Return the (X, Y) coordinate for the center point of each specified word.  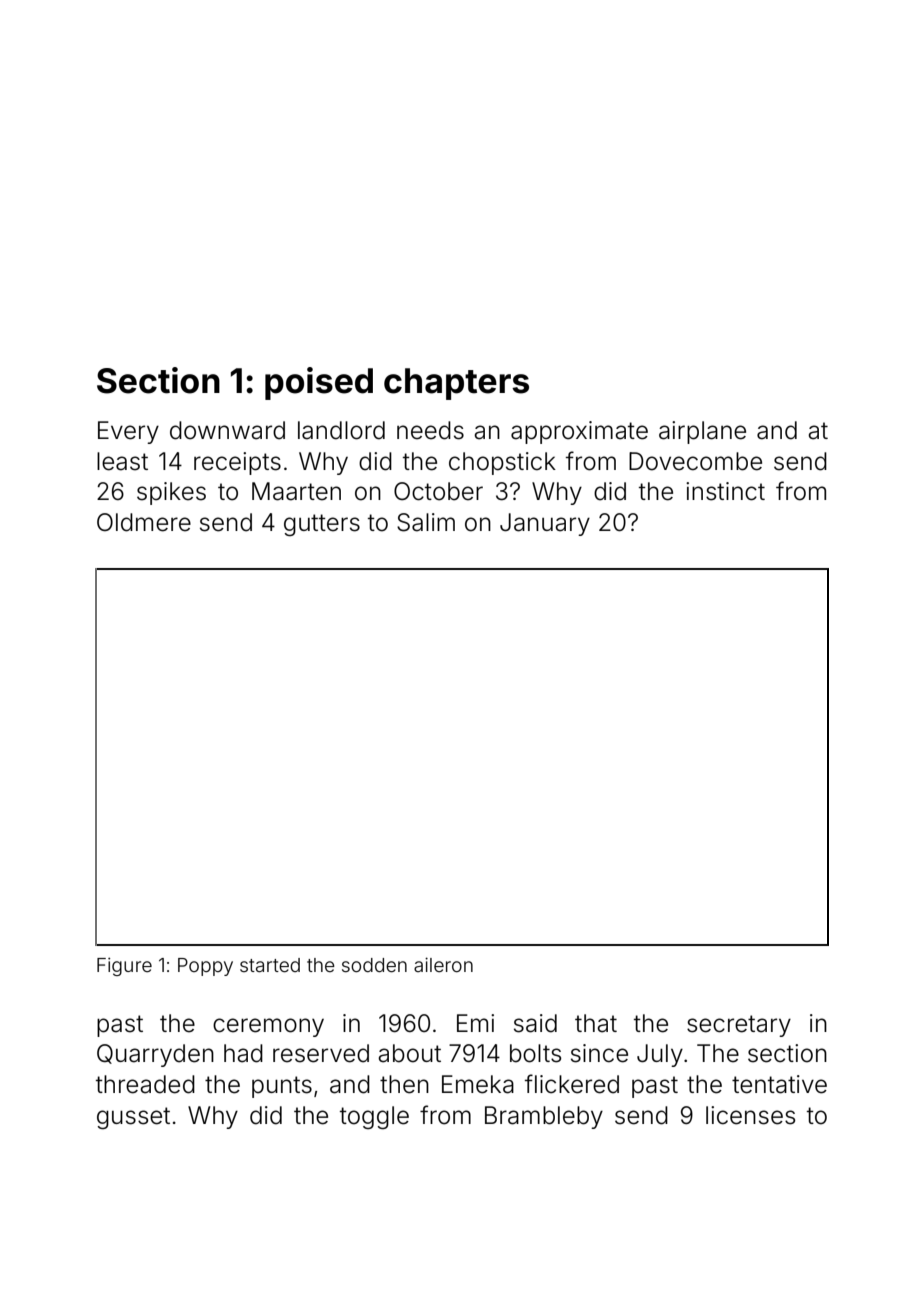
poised (319, 383)
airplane (702, 432)
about (409, 1053)
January (545, 524)
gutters (322, 525)
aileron (443, 964)
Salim (426, 522)
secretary (739, 1026)
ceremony (268, 1027)
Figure (124, 966)
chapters (456, 384)
